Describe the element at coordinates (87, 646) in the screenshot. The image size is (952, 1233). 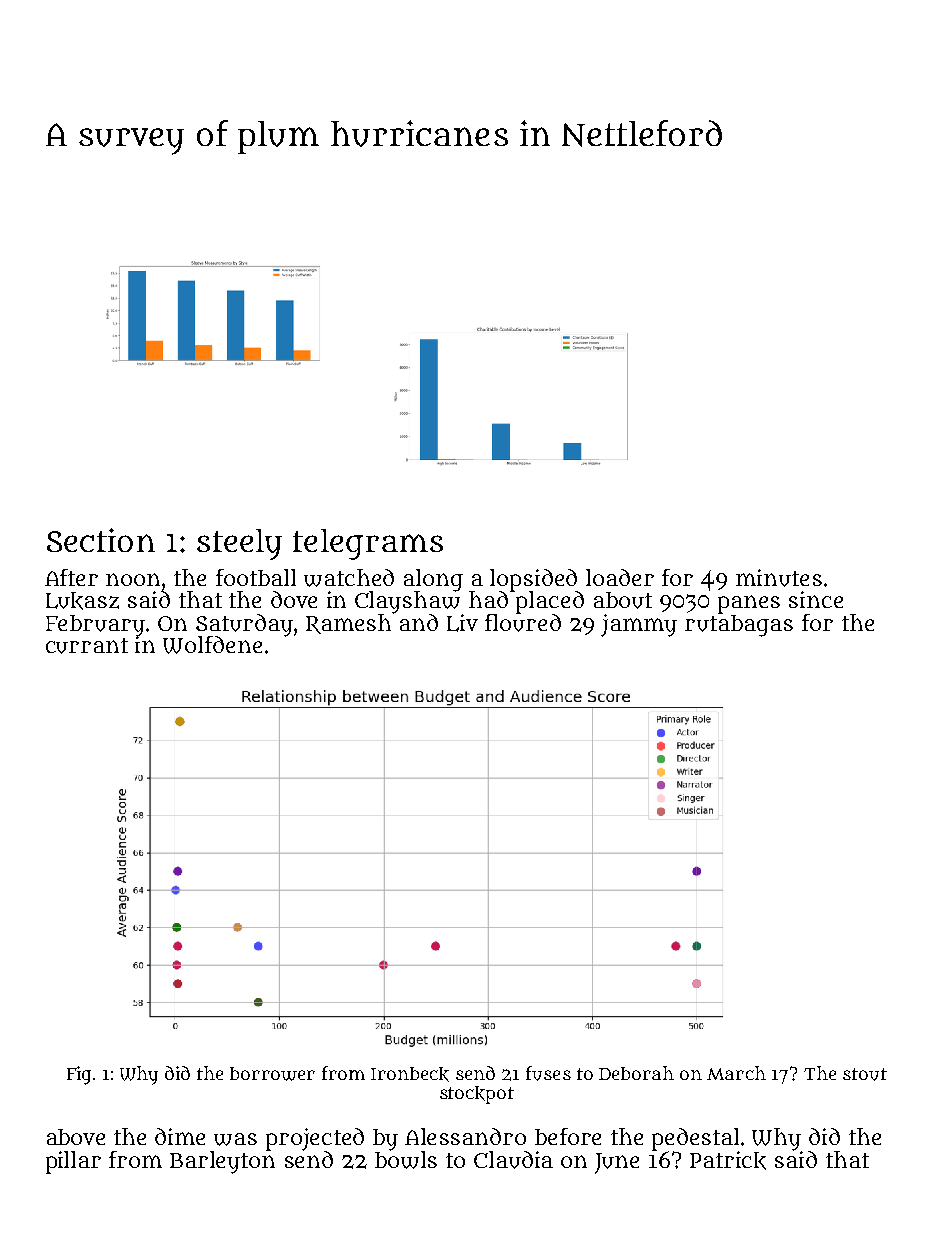
I see `currant` at that location.
